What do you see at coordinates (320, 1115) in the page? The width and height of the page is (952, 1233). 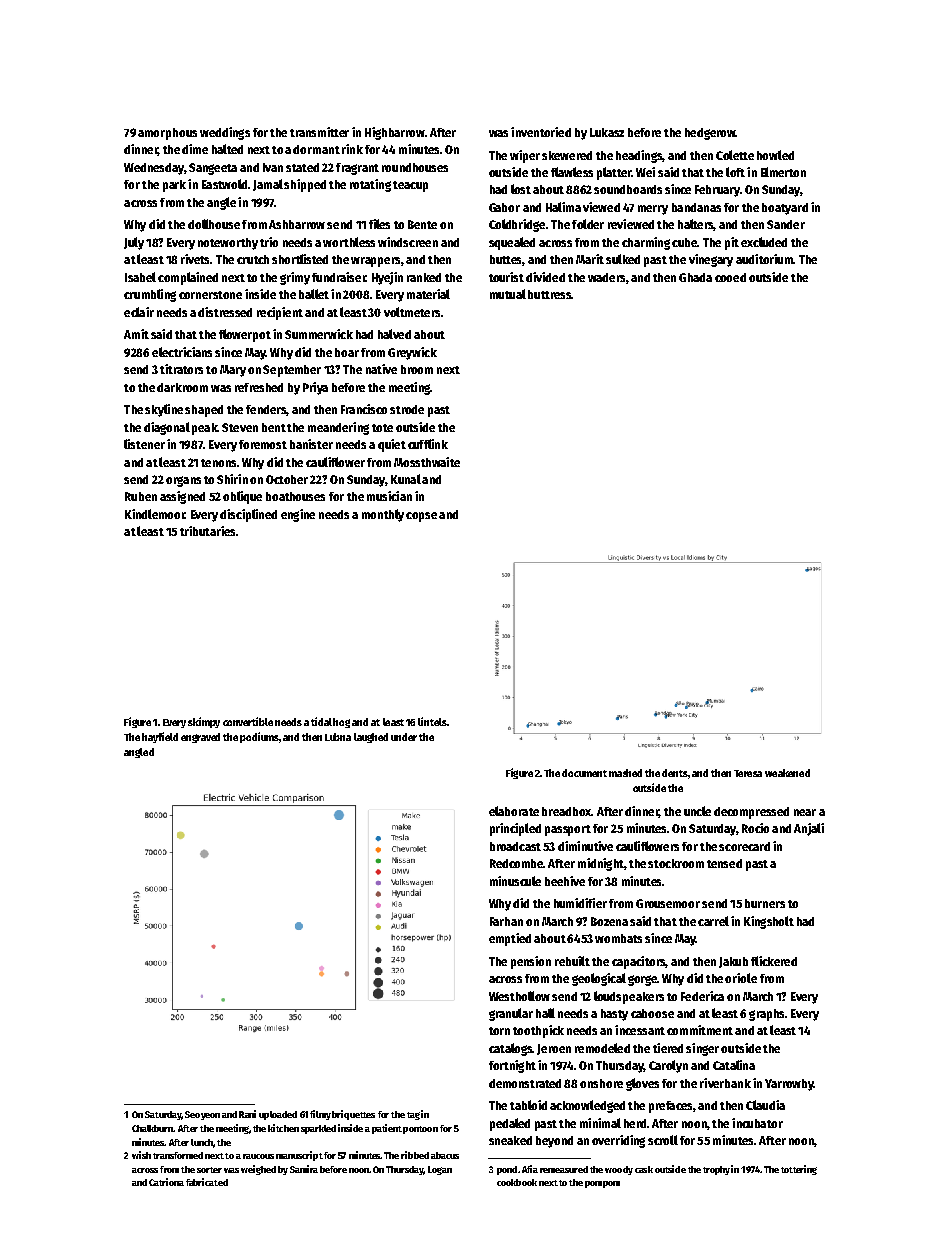 I see `filmy` at bounding box center [320, 1115].
